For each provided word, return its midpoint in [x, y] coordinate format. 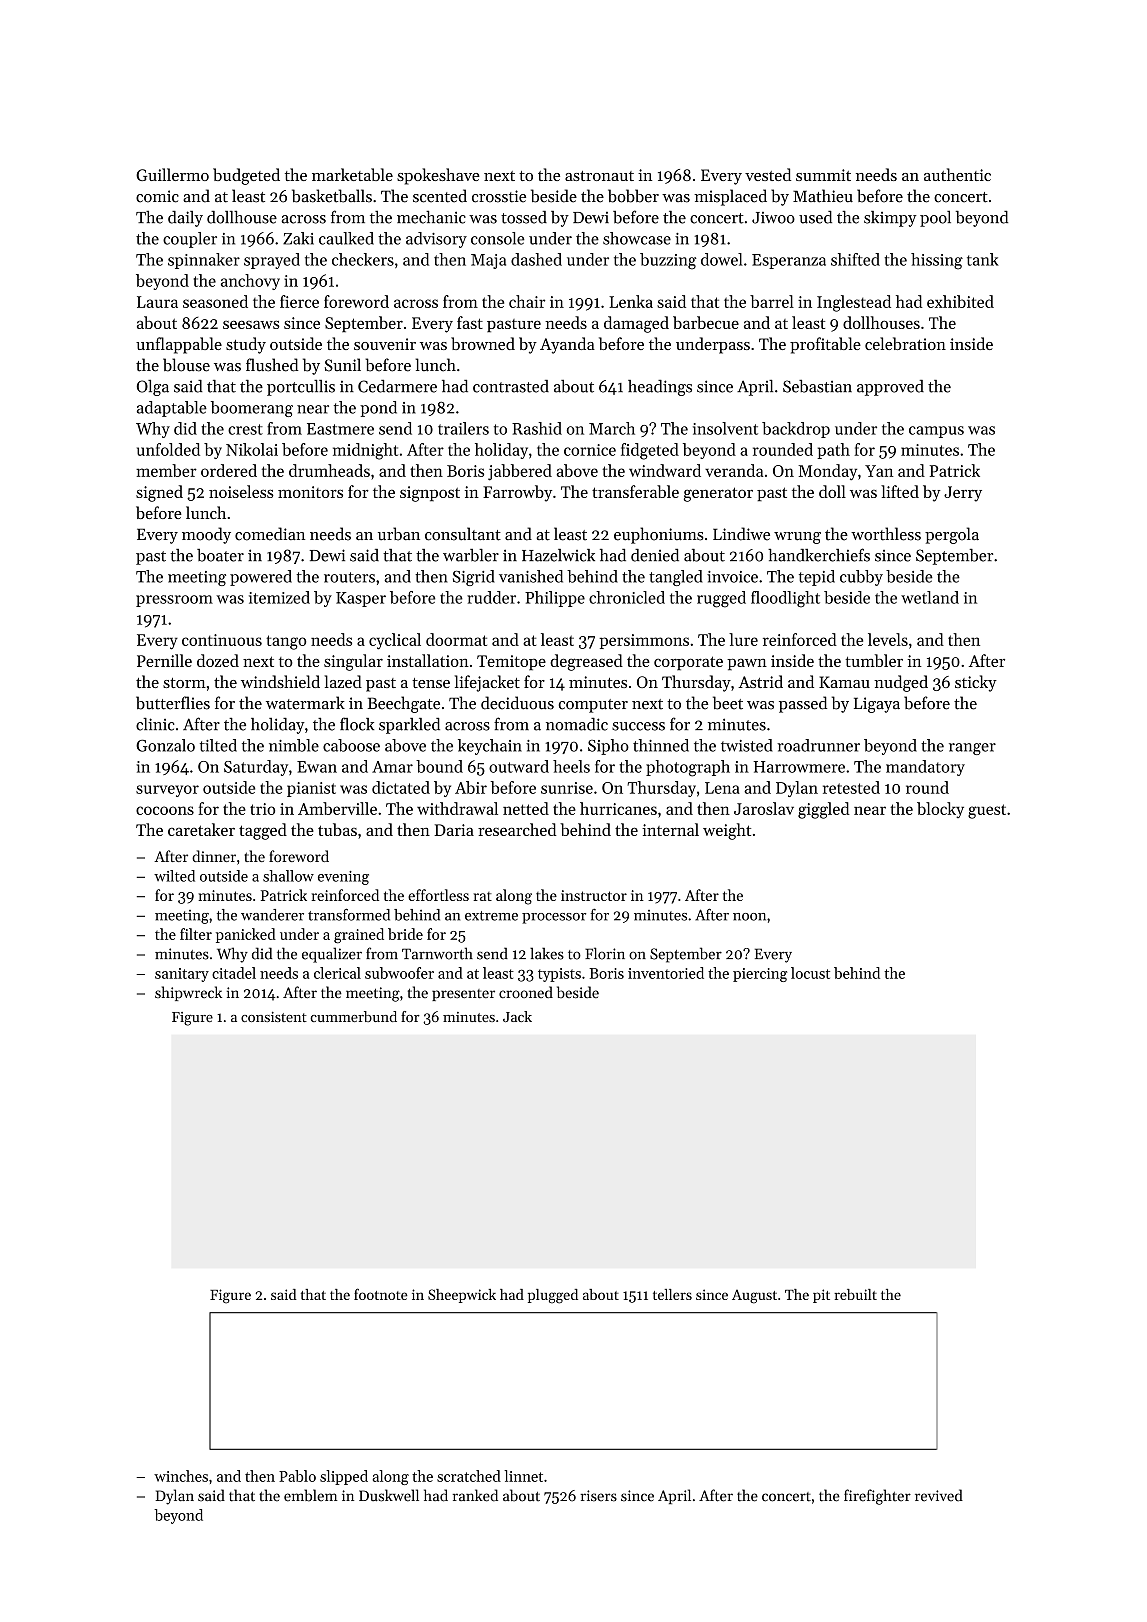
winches [181, 1476]
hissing [937, 261]
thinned [661, 745]
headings [660, 388]
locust [810, 973]
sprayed [272, 261]
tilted [218, 745]
